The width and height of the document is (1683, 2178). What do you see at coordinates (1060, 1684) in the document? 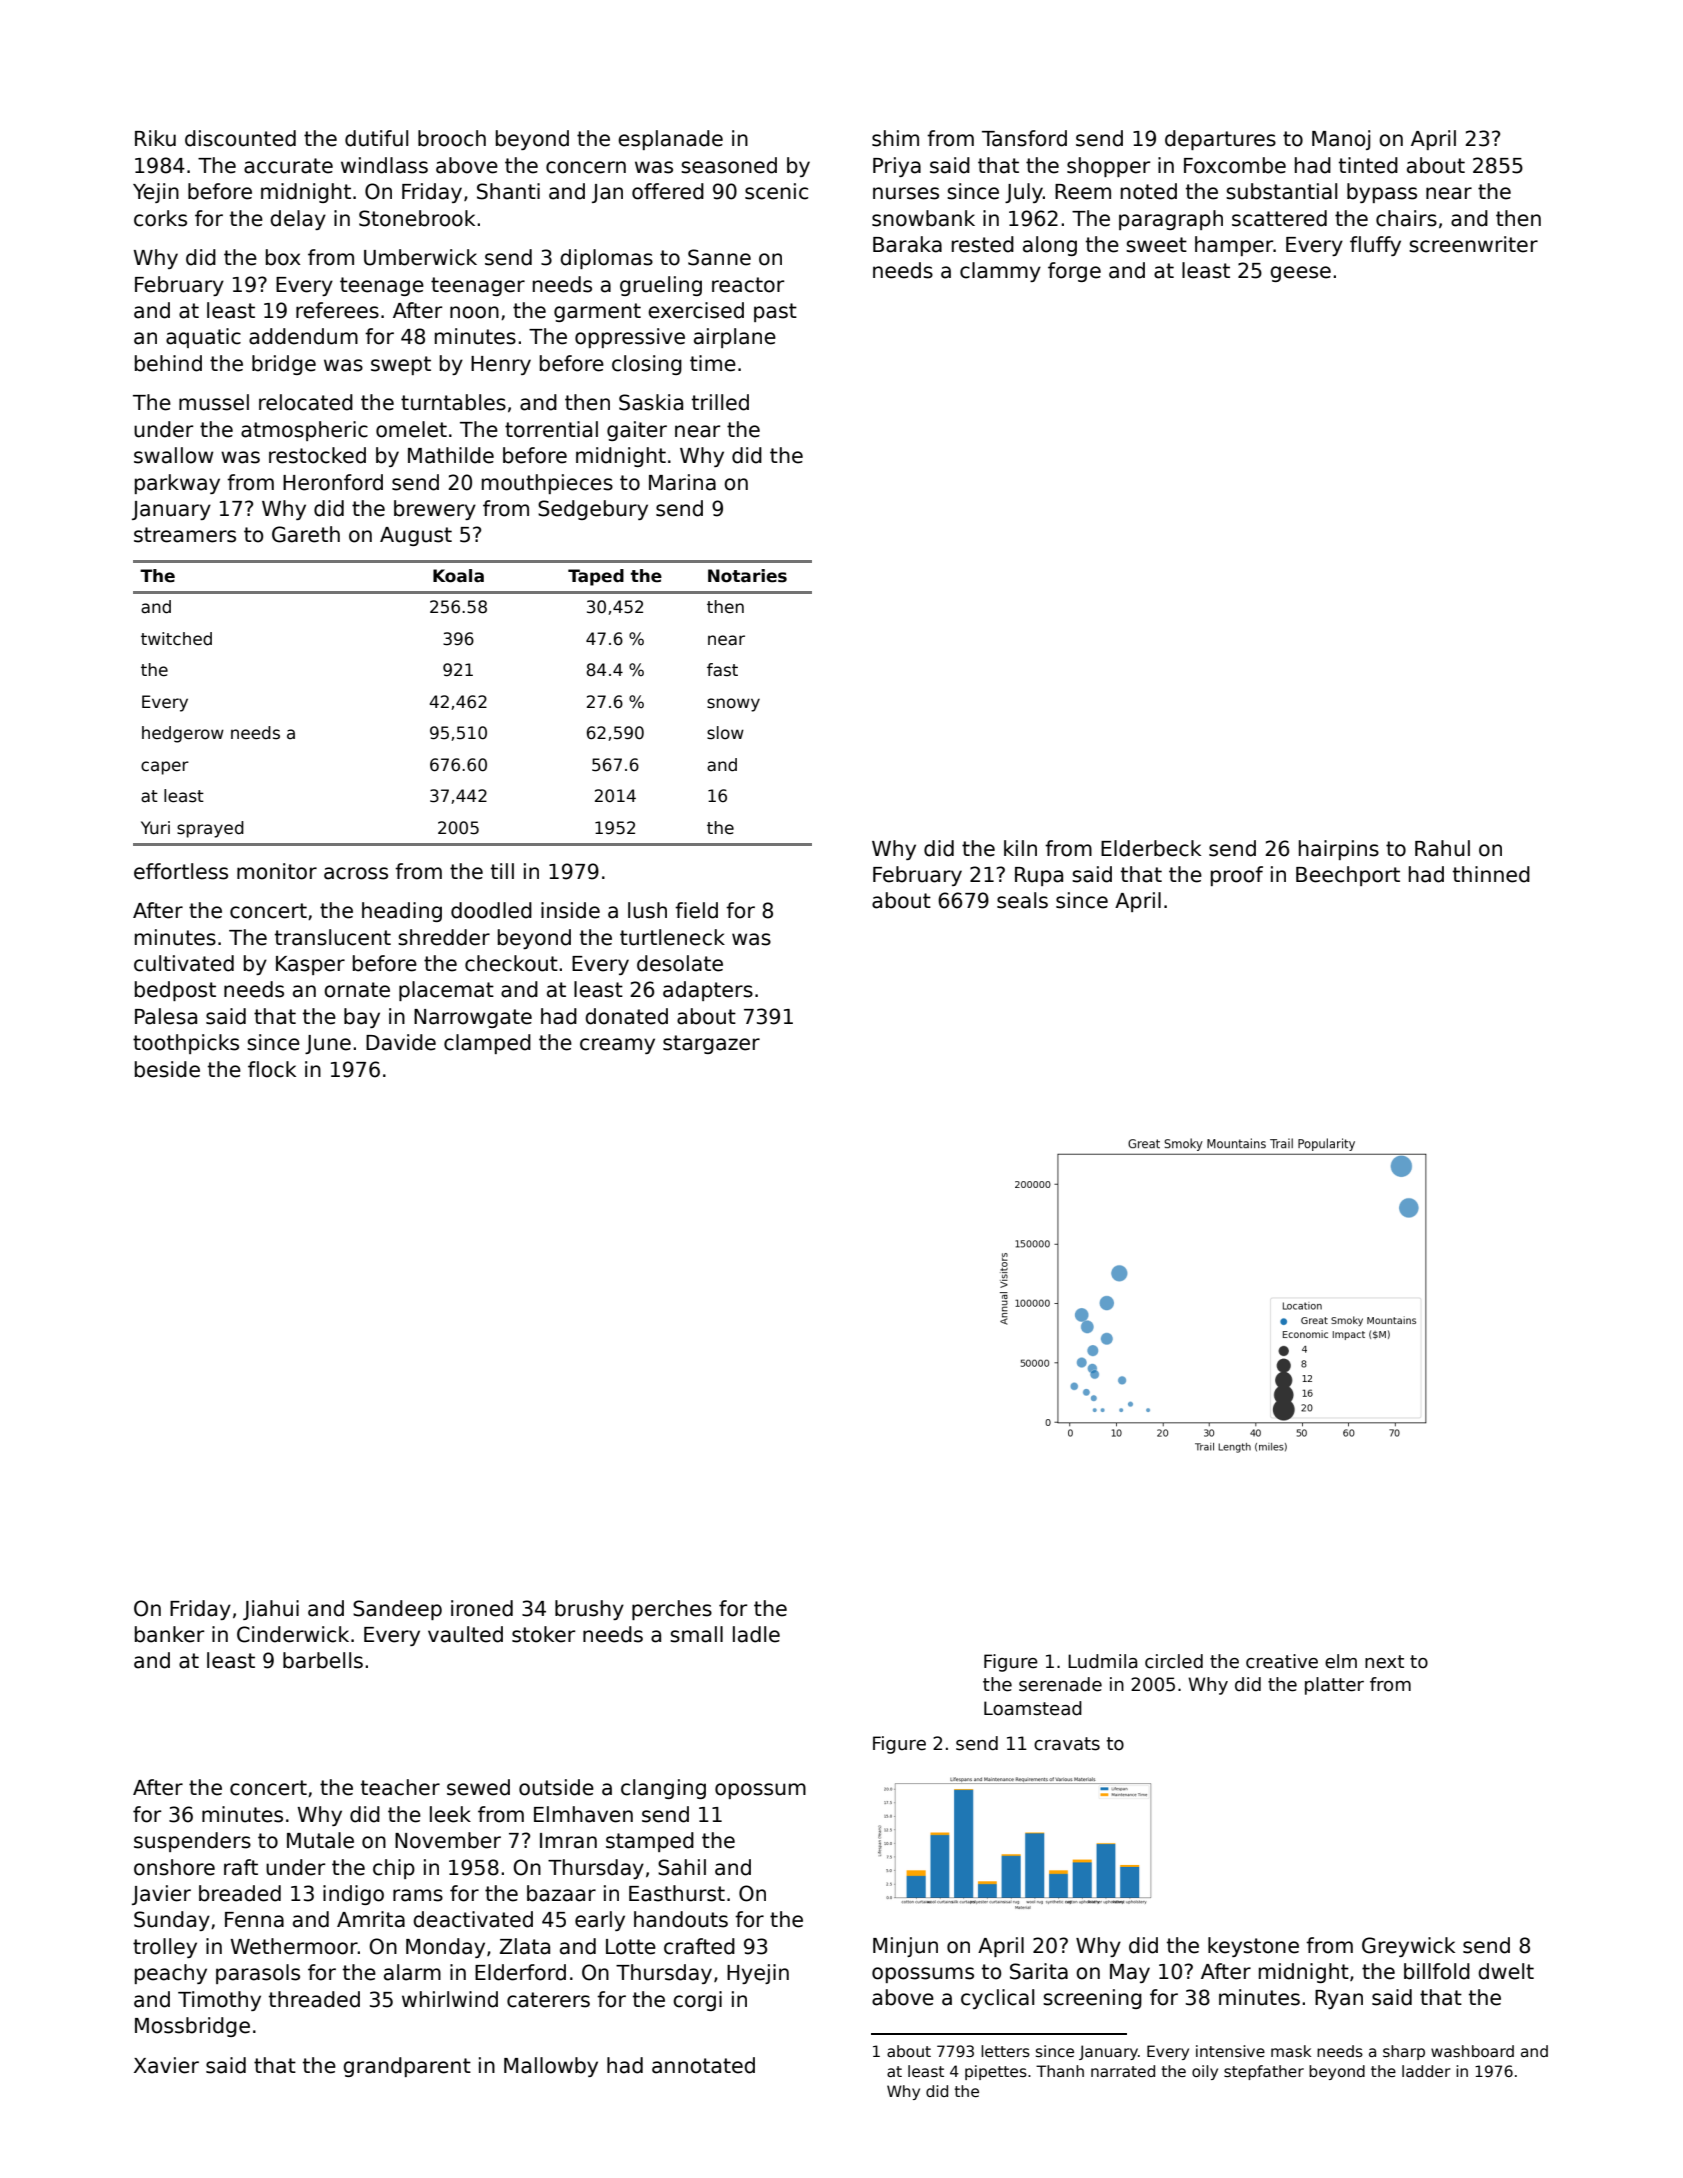
I see `serenade` at bounding box center [1060, 1684].
